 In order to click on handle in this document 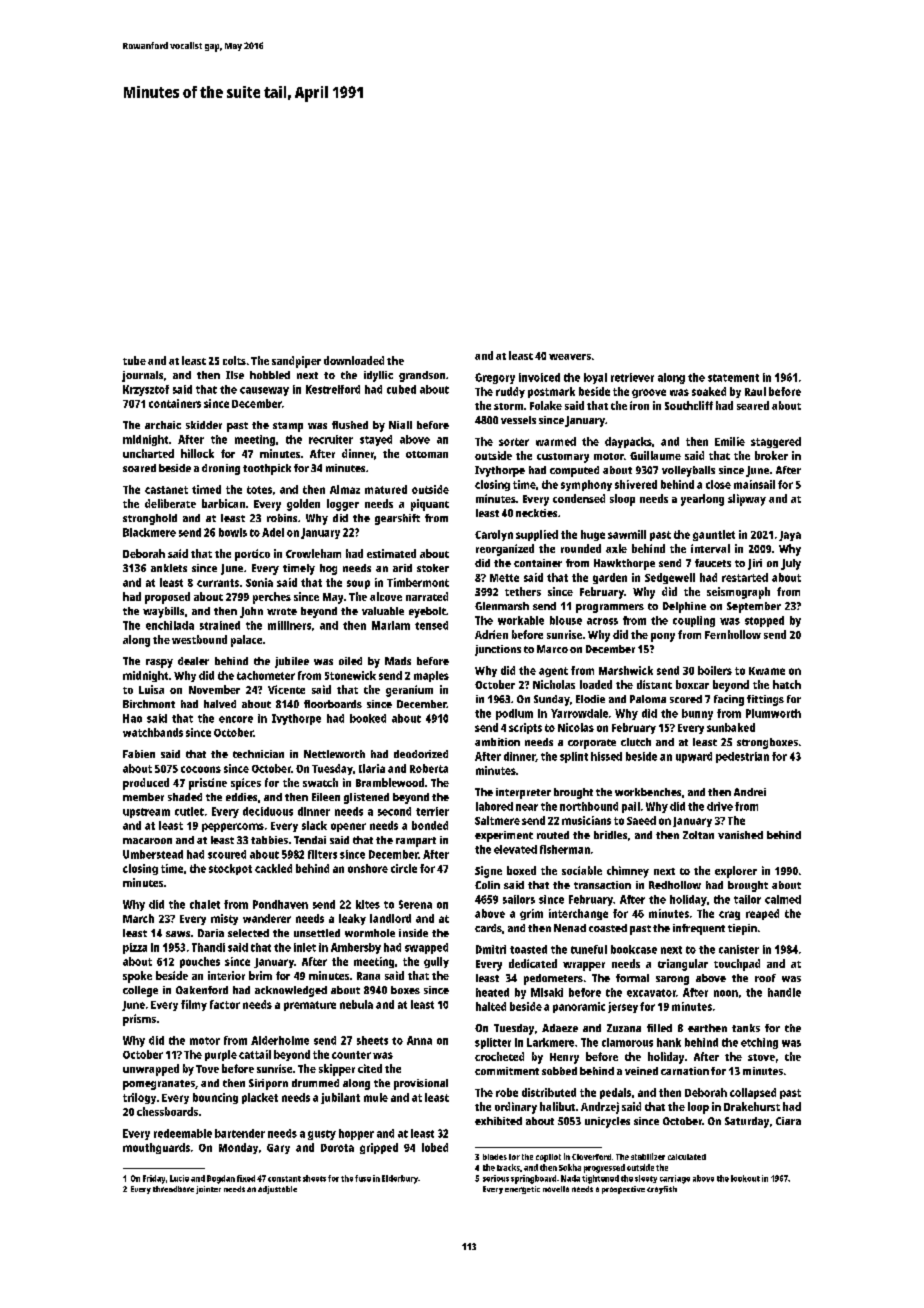, I will do `click(784, 992)`.
